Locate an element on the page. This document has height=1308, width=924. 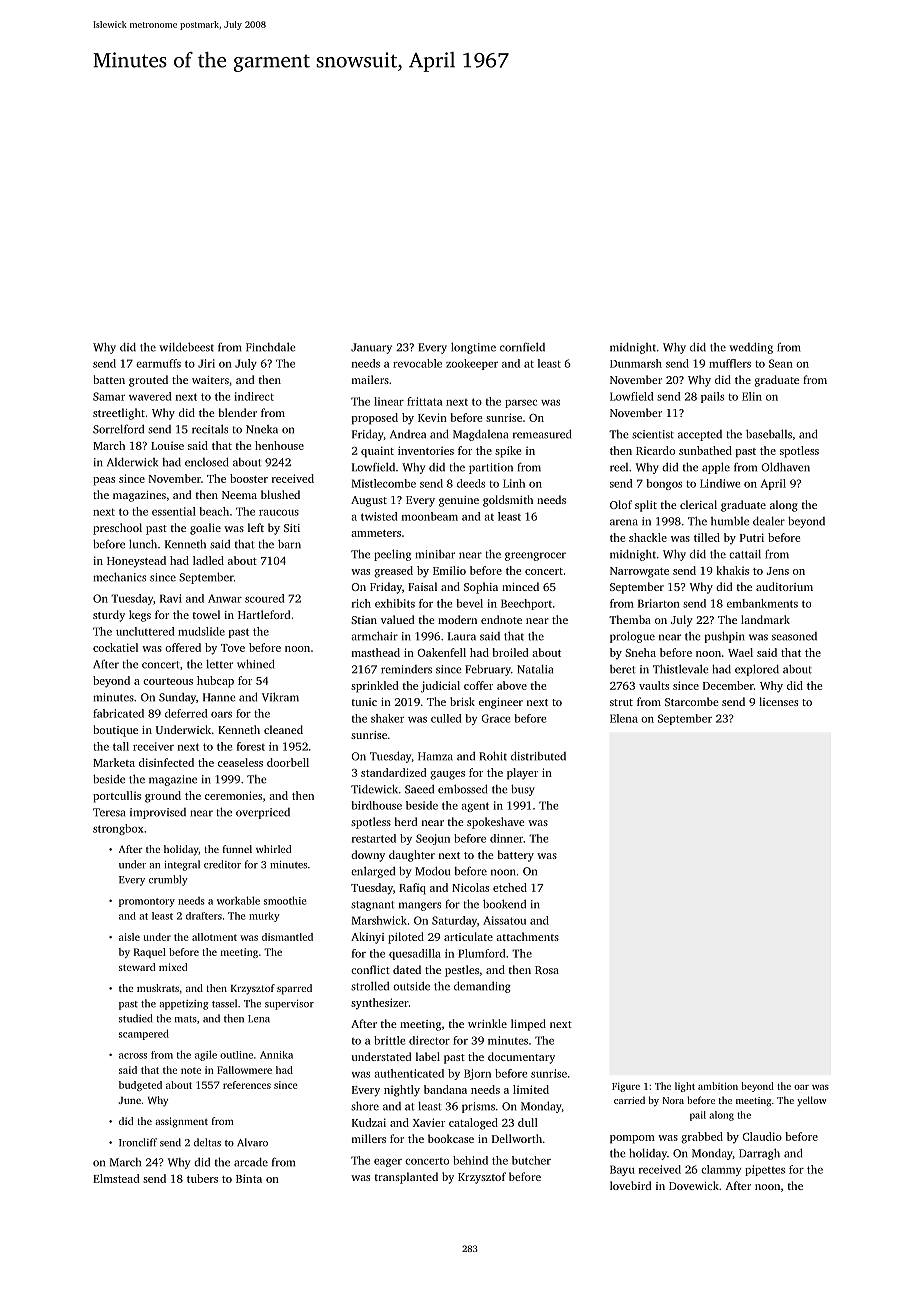
across is located at coordinates (133, 1056).
